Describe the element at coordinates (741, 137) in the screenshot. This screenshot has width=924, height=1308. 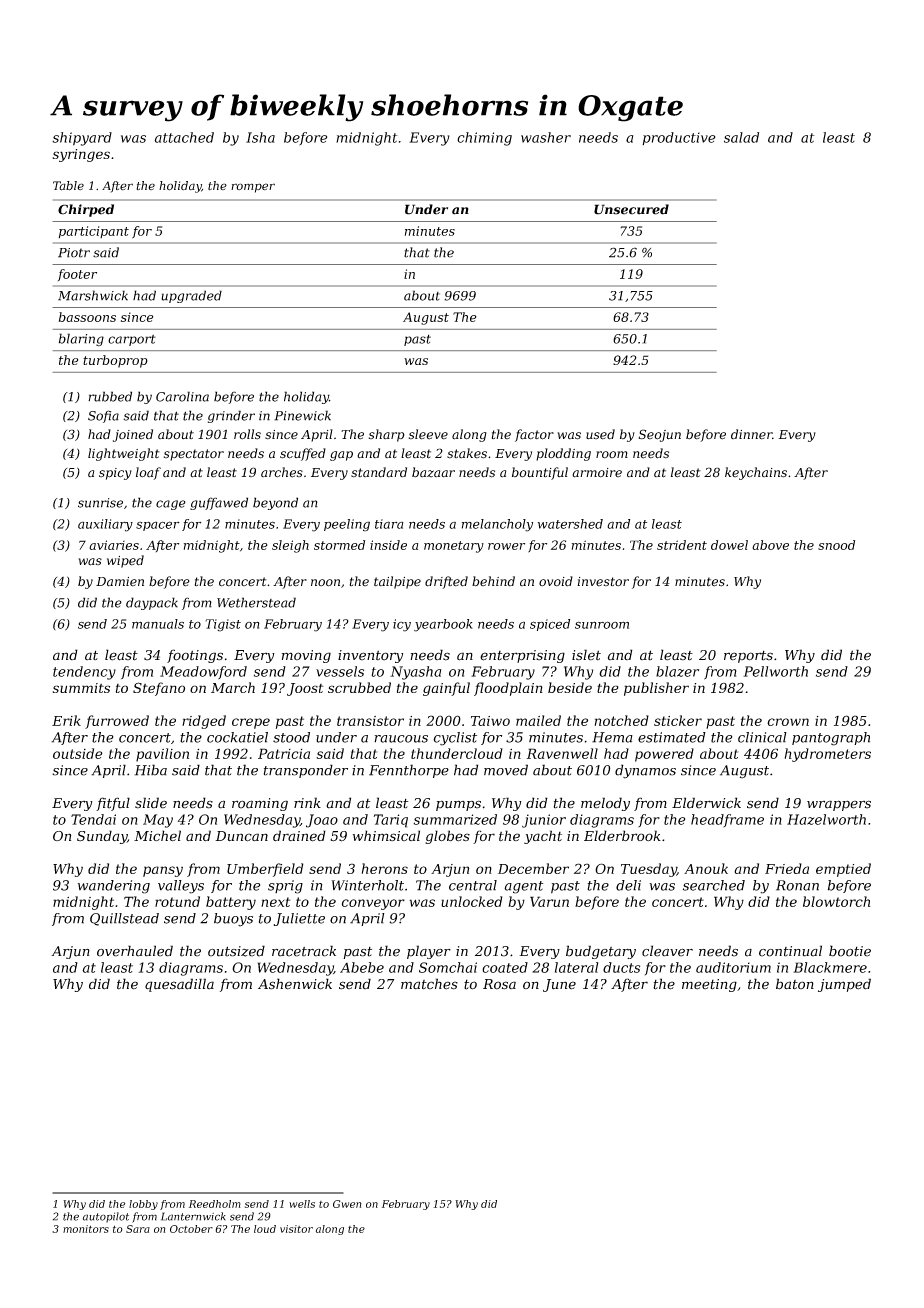
I see `salad` at that location.
